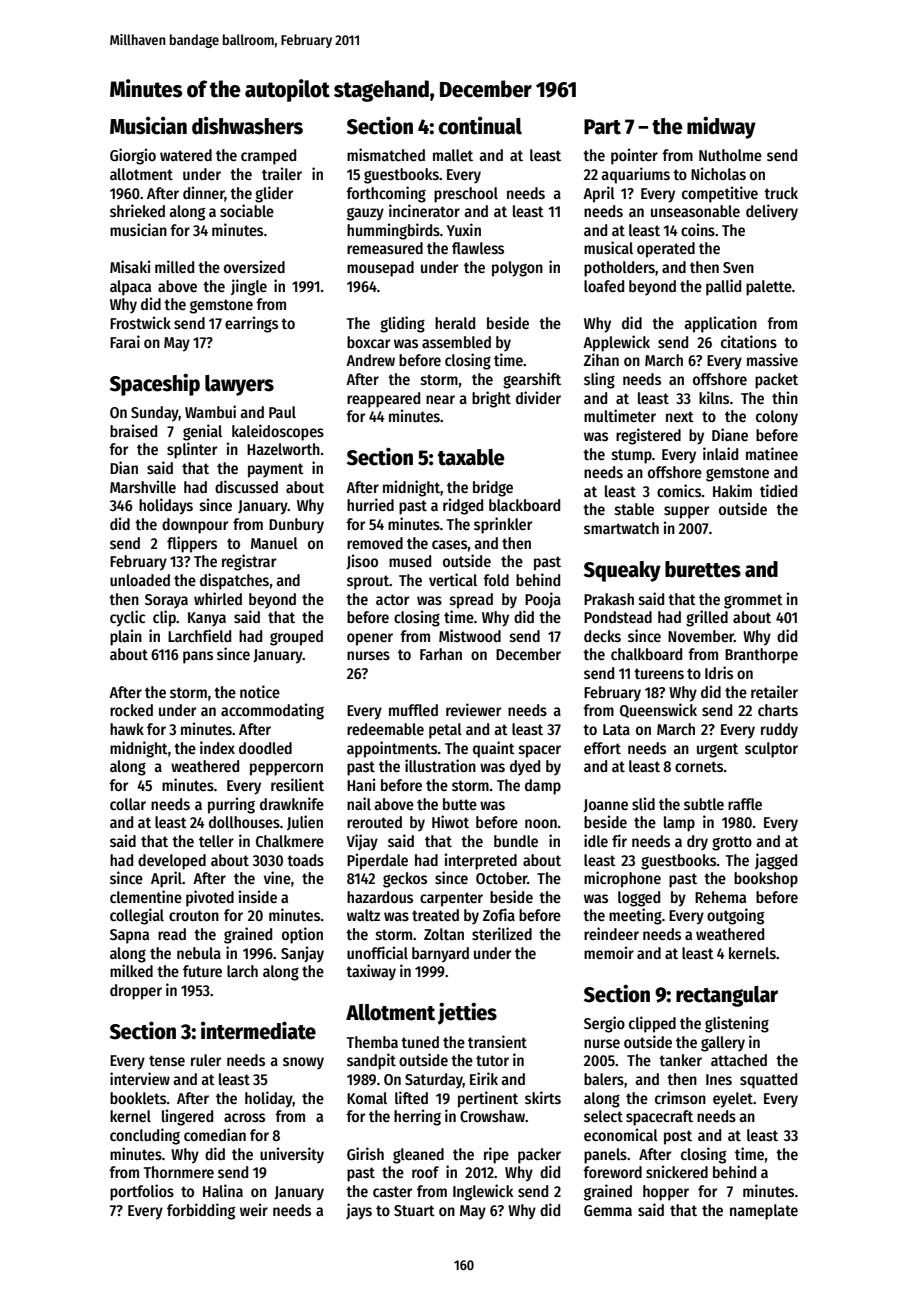 This image has height=1316, width=908. I want to click on milled, so click(174, 266).
